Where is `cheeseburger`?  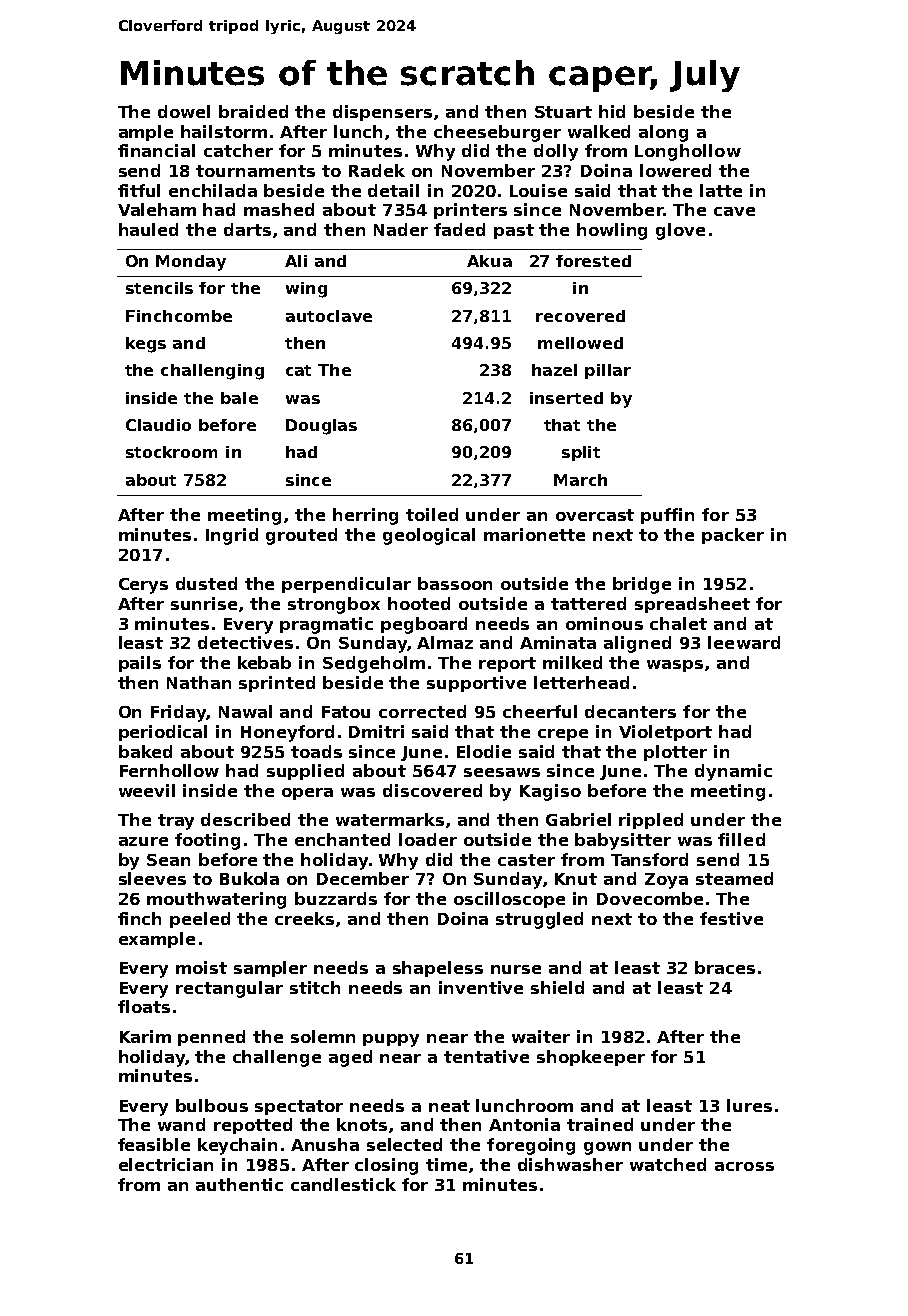
cheeseburger is located at coordinates (497, 133).
